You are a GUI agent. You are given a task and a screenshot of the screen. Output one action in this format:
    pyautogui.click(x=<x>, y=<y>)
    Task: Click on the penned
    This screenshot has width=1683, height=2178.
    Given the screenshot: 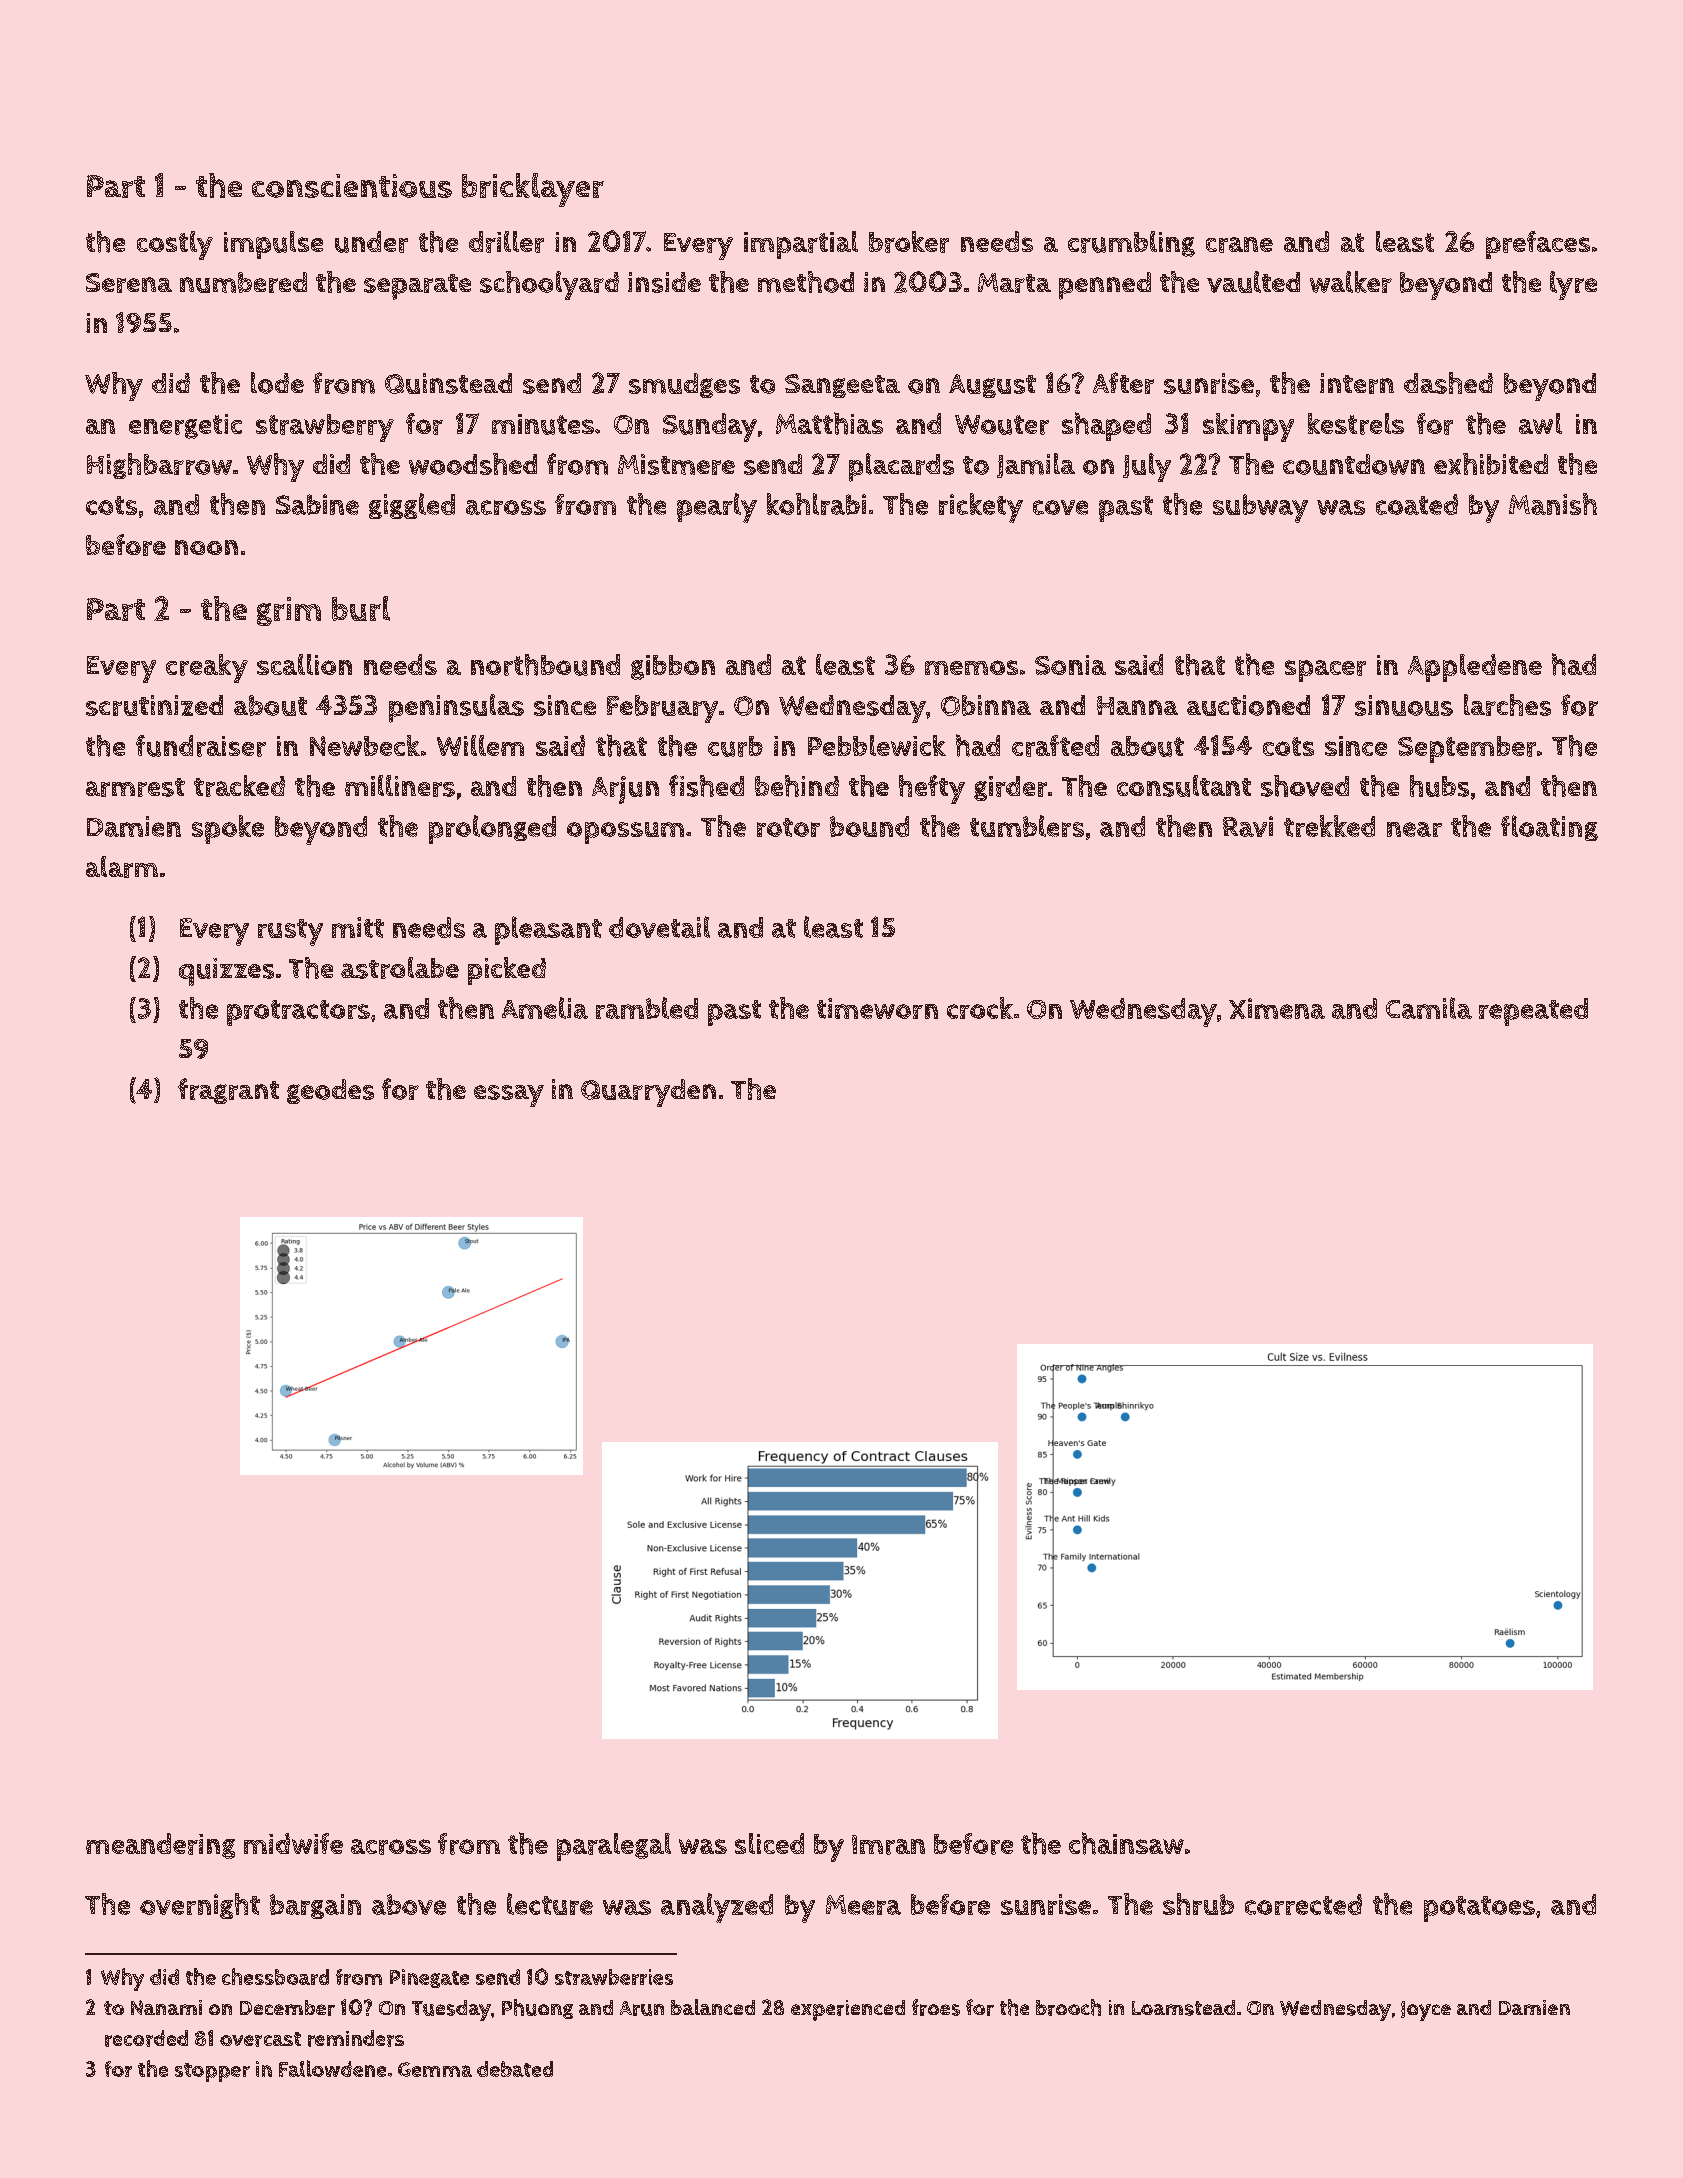 What is the action you would take?
    pyautogui.click(x=1105, y=286)
